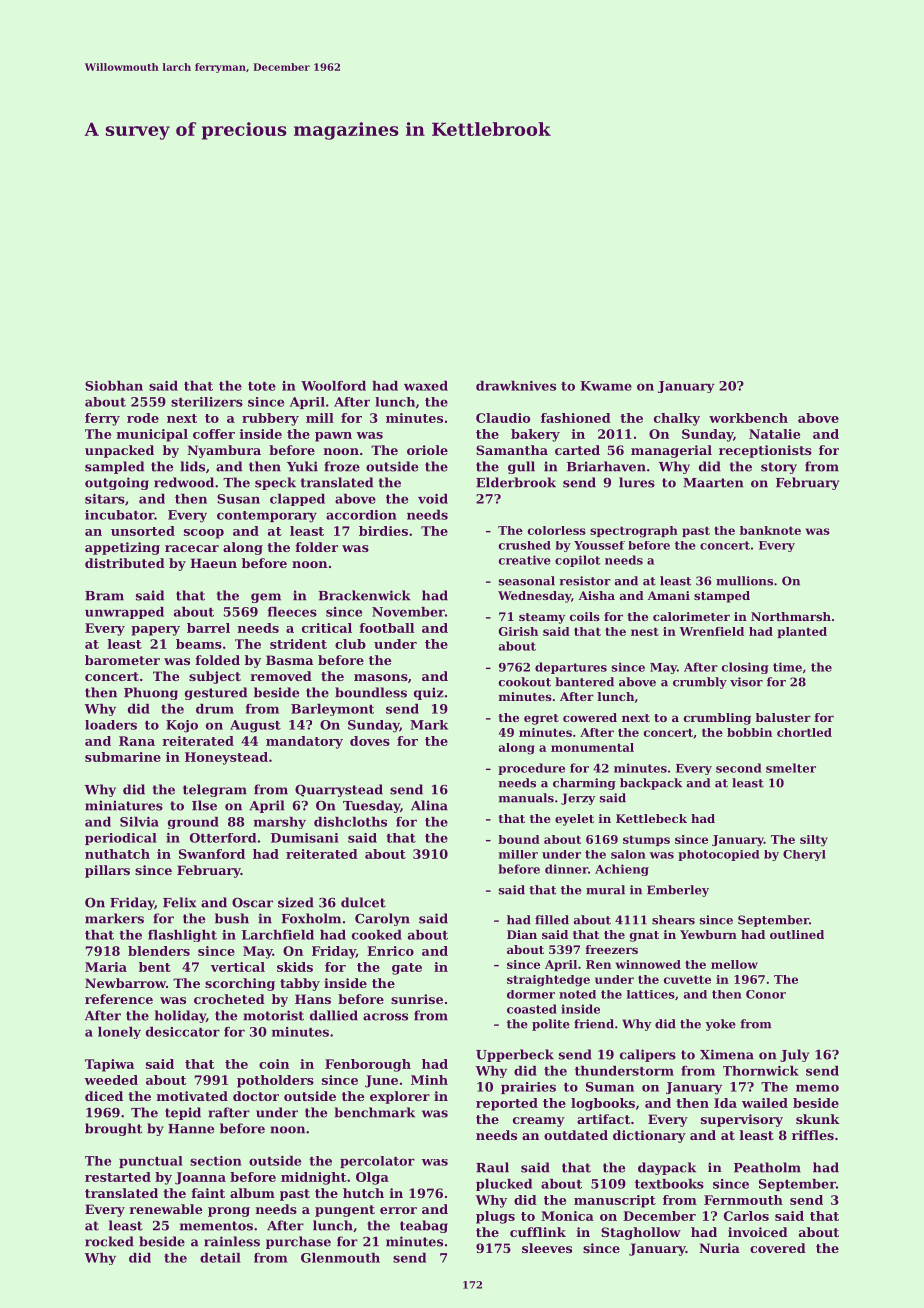 This page has height=1308, width=924. I want to click on Carolyn, so click(382, 919).
